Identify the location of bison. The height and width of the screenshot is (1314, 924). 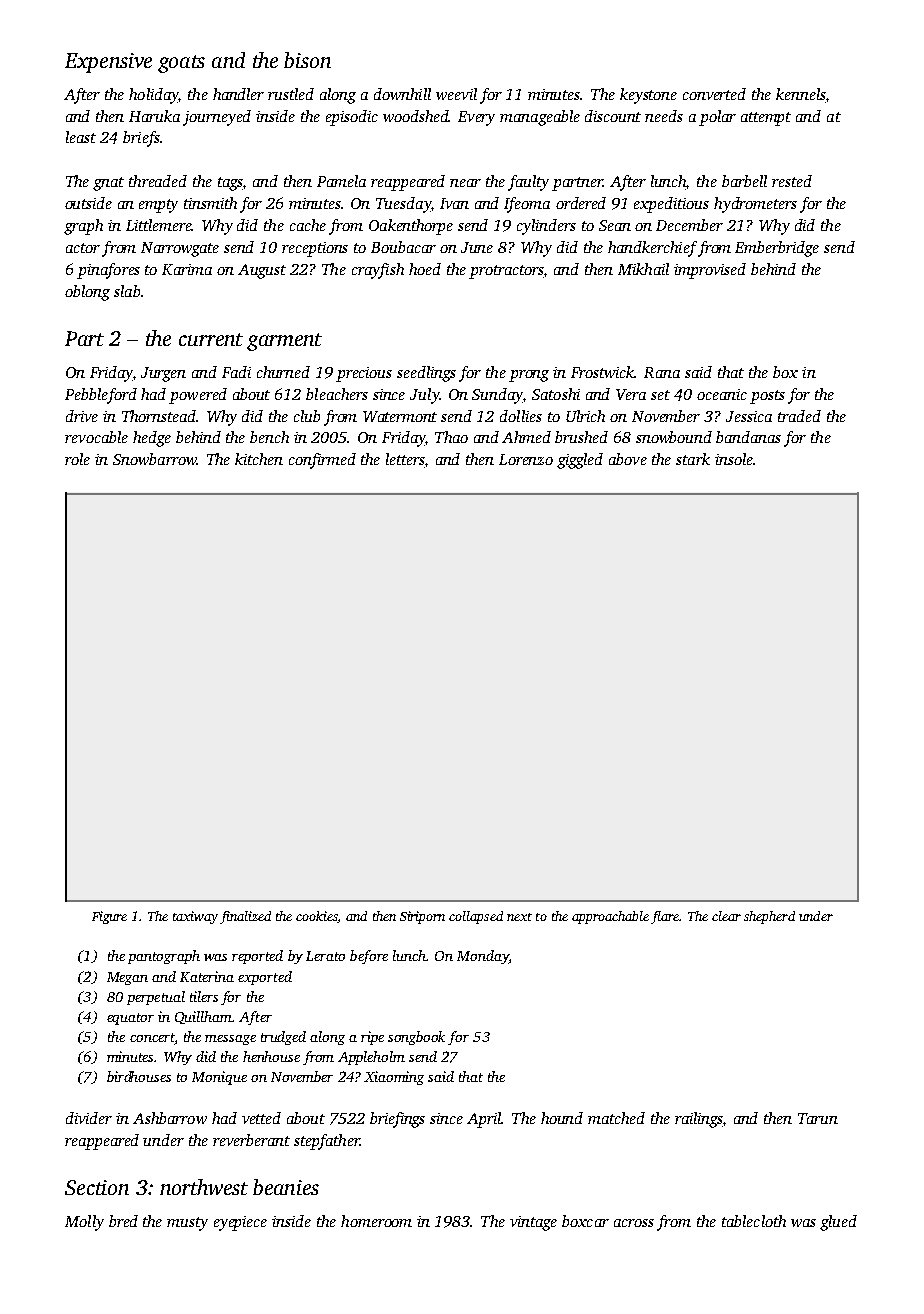
(307, 60).
